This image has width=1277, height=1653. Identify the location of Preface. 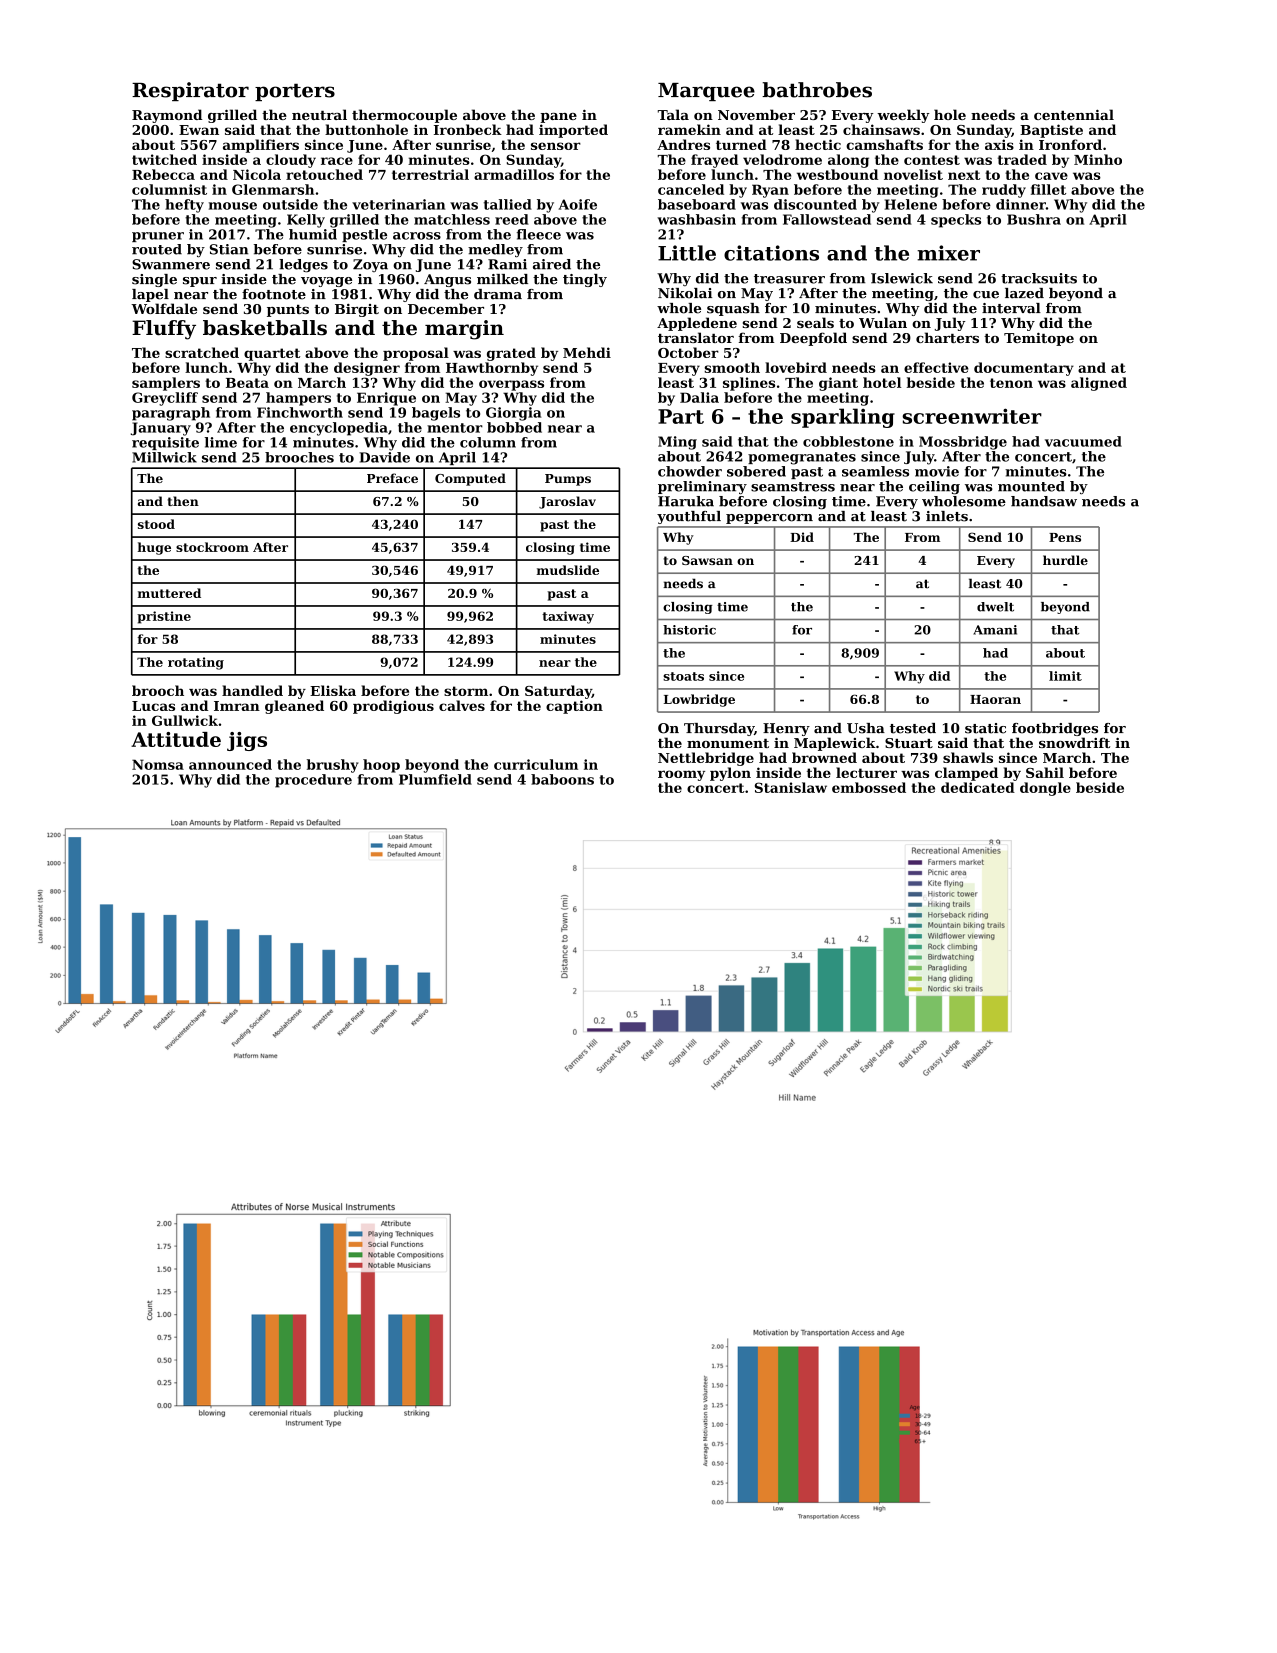
(392, 478).
